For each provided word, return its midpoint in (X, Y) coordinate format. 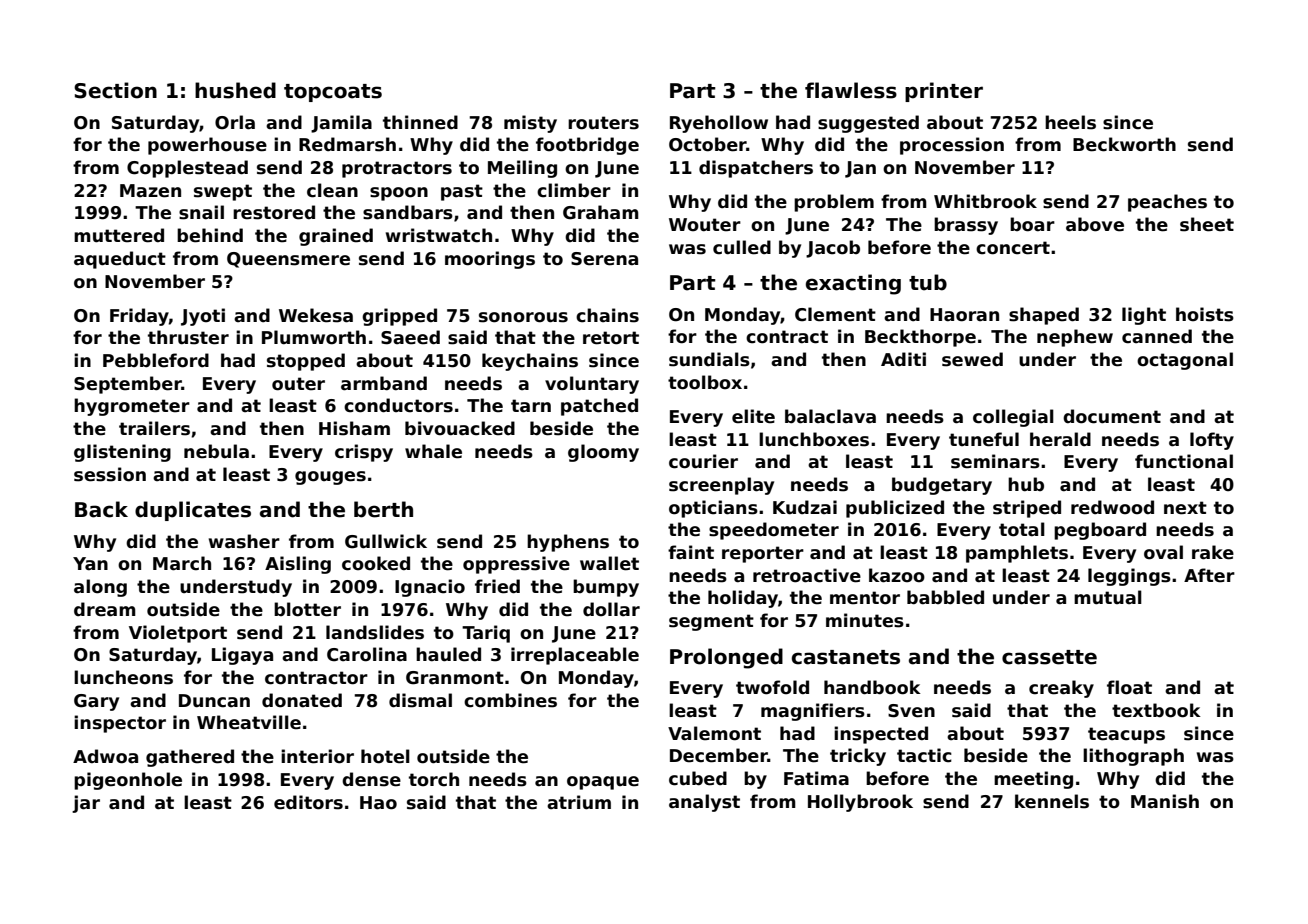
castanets (846, 657)
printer (944, 92)
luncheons (123, 677)
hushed (235, 90)
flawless (851, 90)
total (1022, 529)
